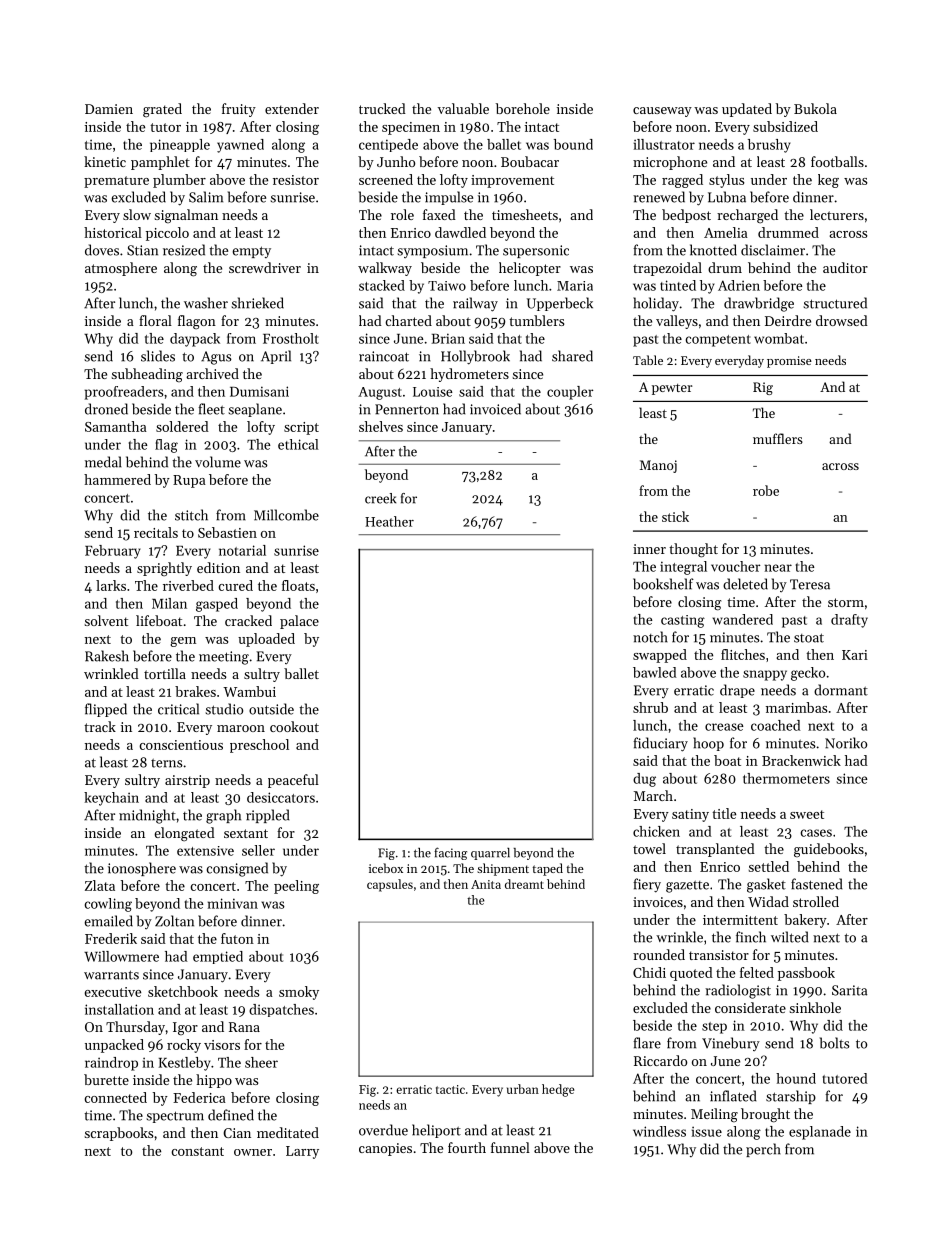 The height and width of the image is (1233, 952). What do you see at coordinates (570, 393) in the image?
I see `coupler` at bounding box center [570, 393].
